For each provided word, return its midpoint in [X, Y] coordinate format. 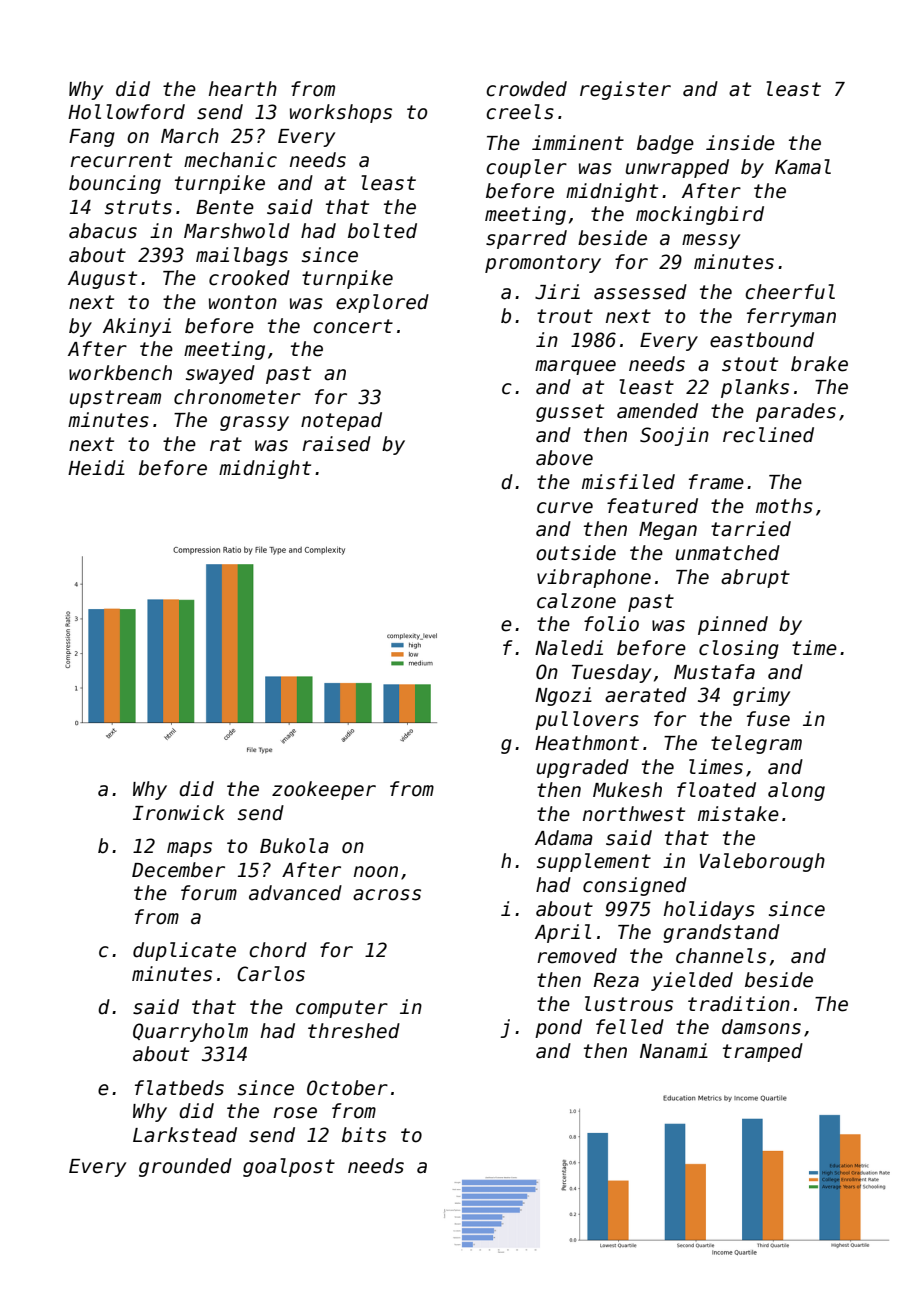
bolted [382, 231]
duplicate [184, 951]
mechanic [230, 160]
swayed [220, 374]
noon [376, 872]
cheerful [790, 292]
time [814, 648]
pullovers [587, 720]
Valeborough [762, 862]
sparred [526, 239]
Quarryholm [190, 1032]
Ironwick [179, 813]
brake [819, 364]
